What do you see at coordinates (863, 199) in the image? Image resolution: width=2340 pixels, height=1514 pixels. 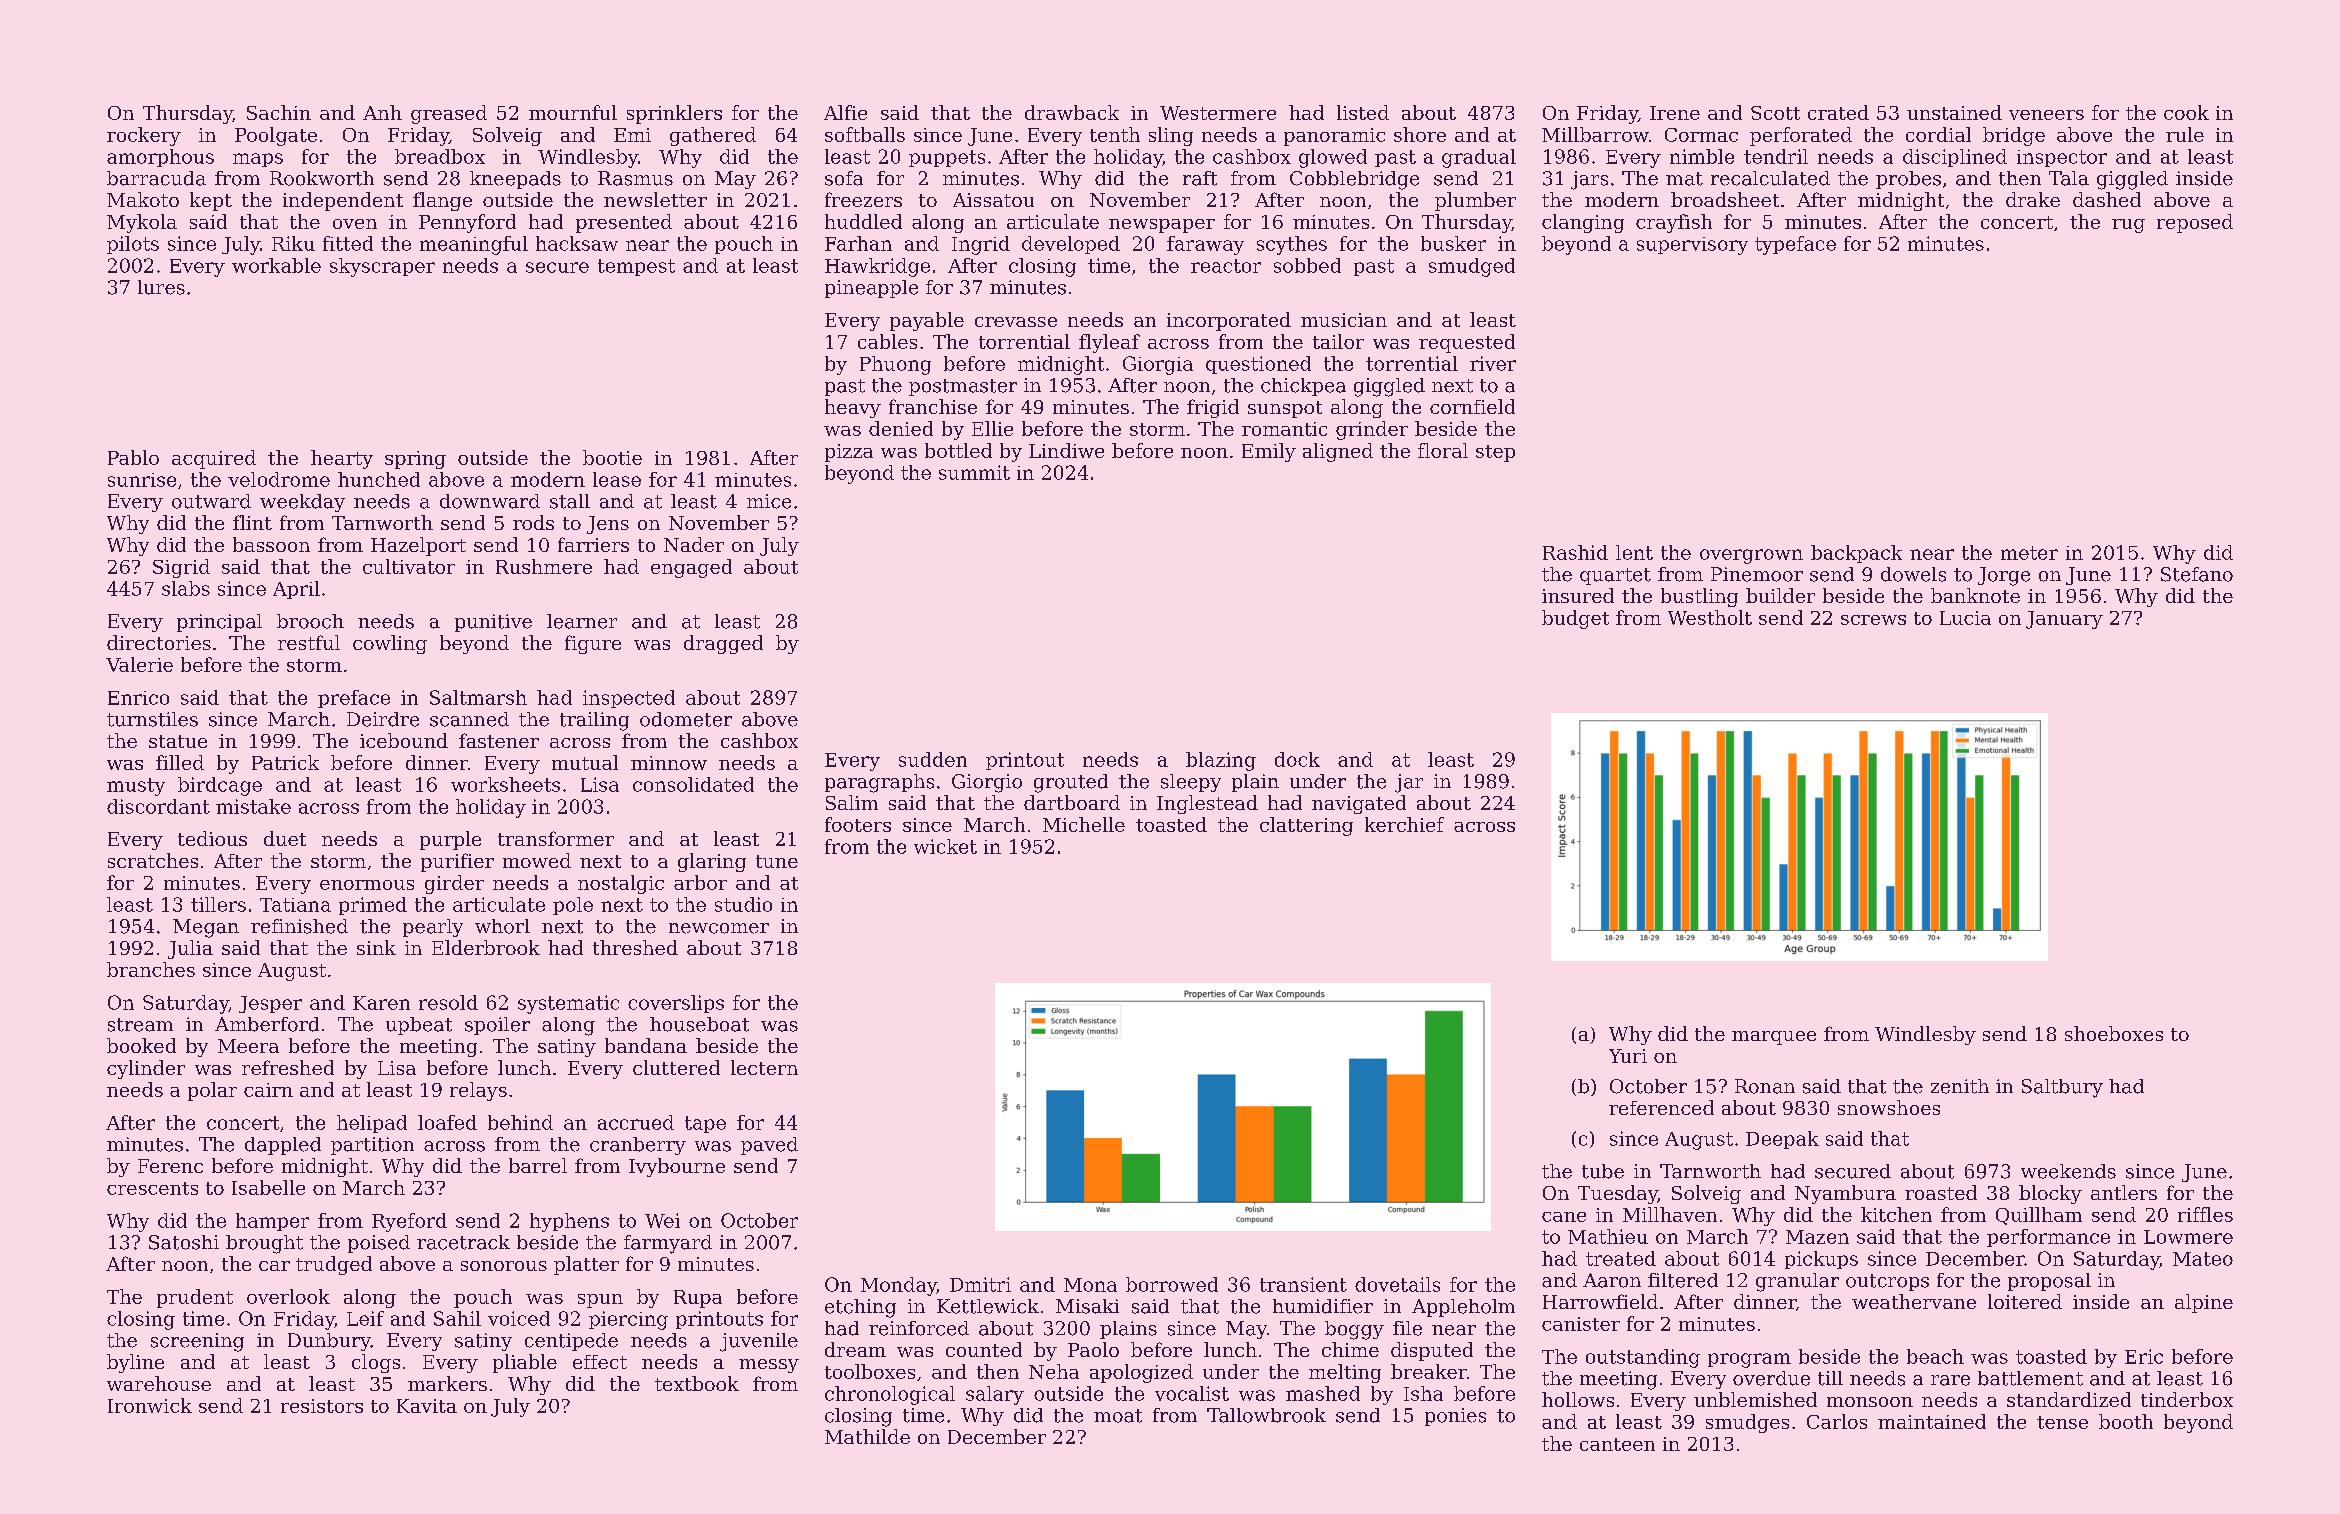 I see `freezers` at bounding box center [863, 199].
